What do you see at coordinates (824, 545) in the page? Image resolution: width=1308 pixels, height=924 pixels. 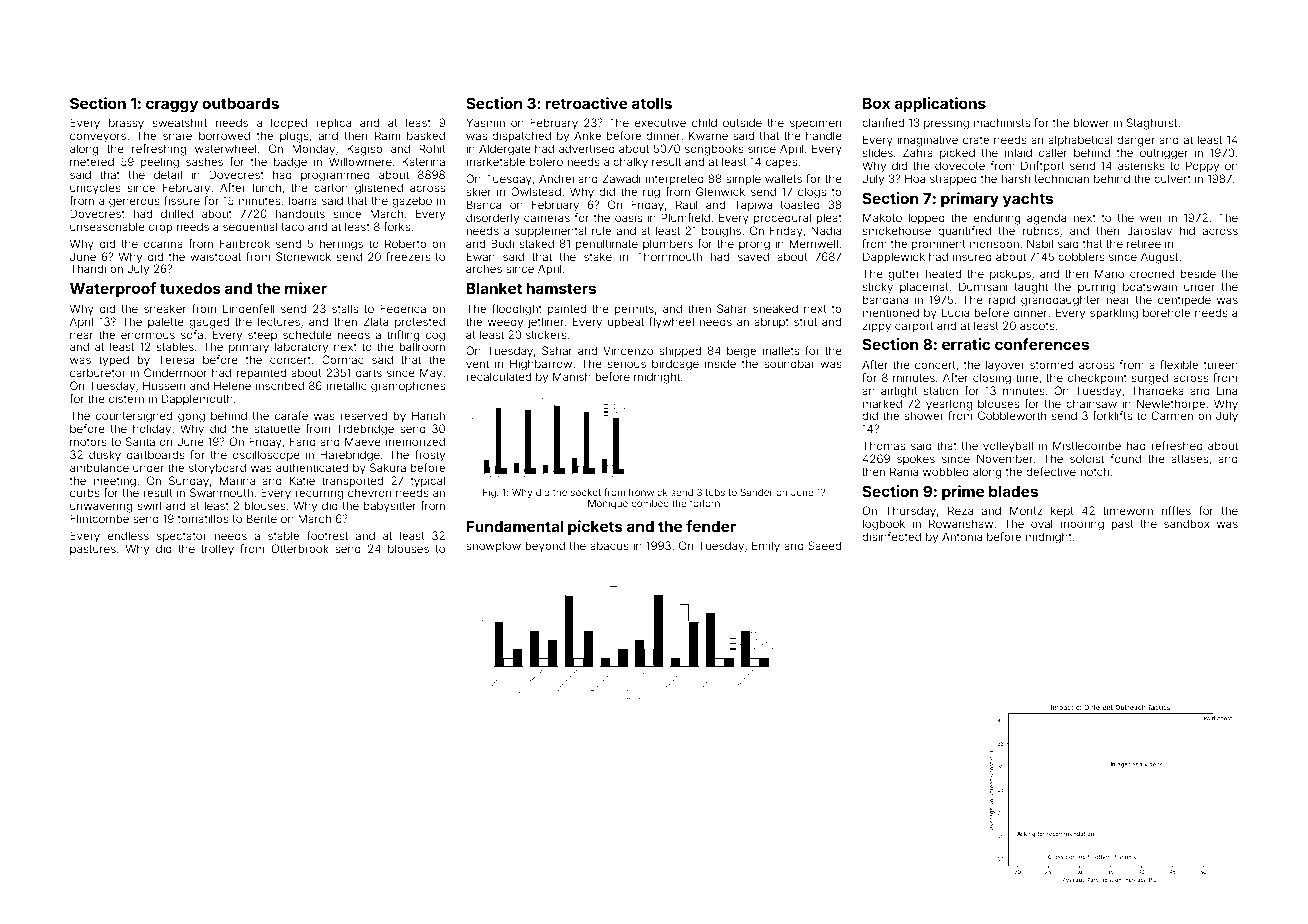 I see `Saeed` at bounding box center [824, 545].
